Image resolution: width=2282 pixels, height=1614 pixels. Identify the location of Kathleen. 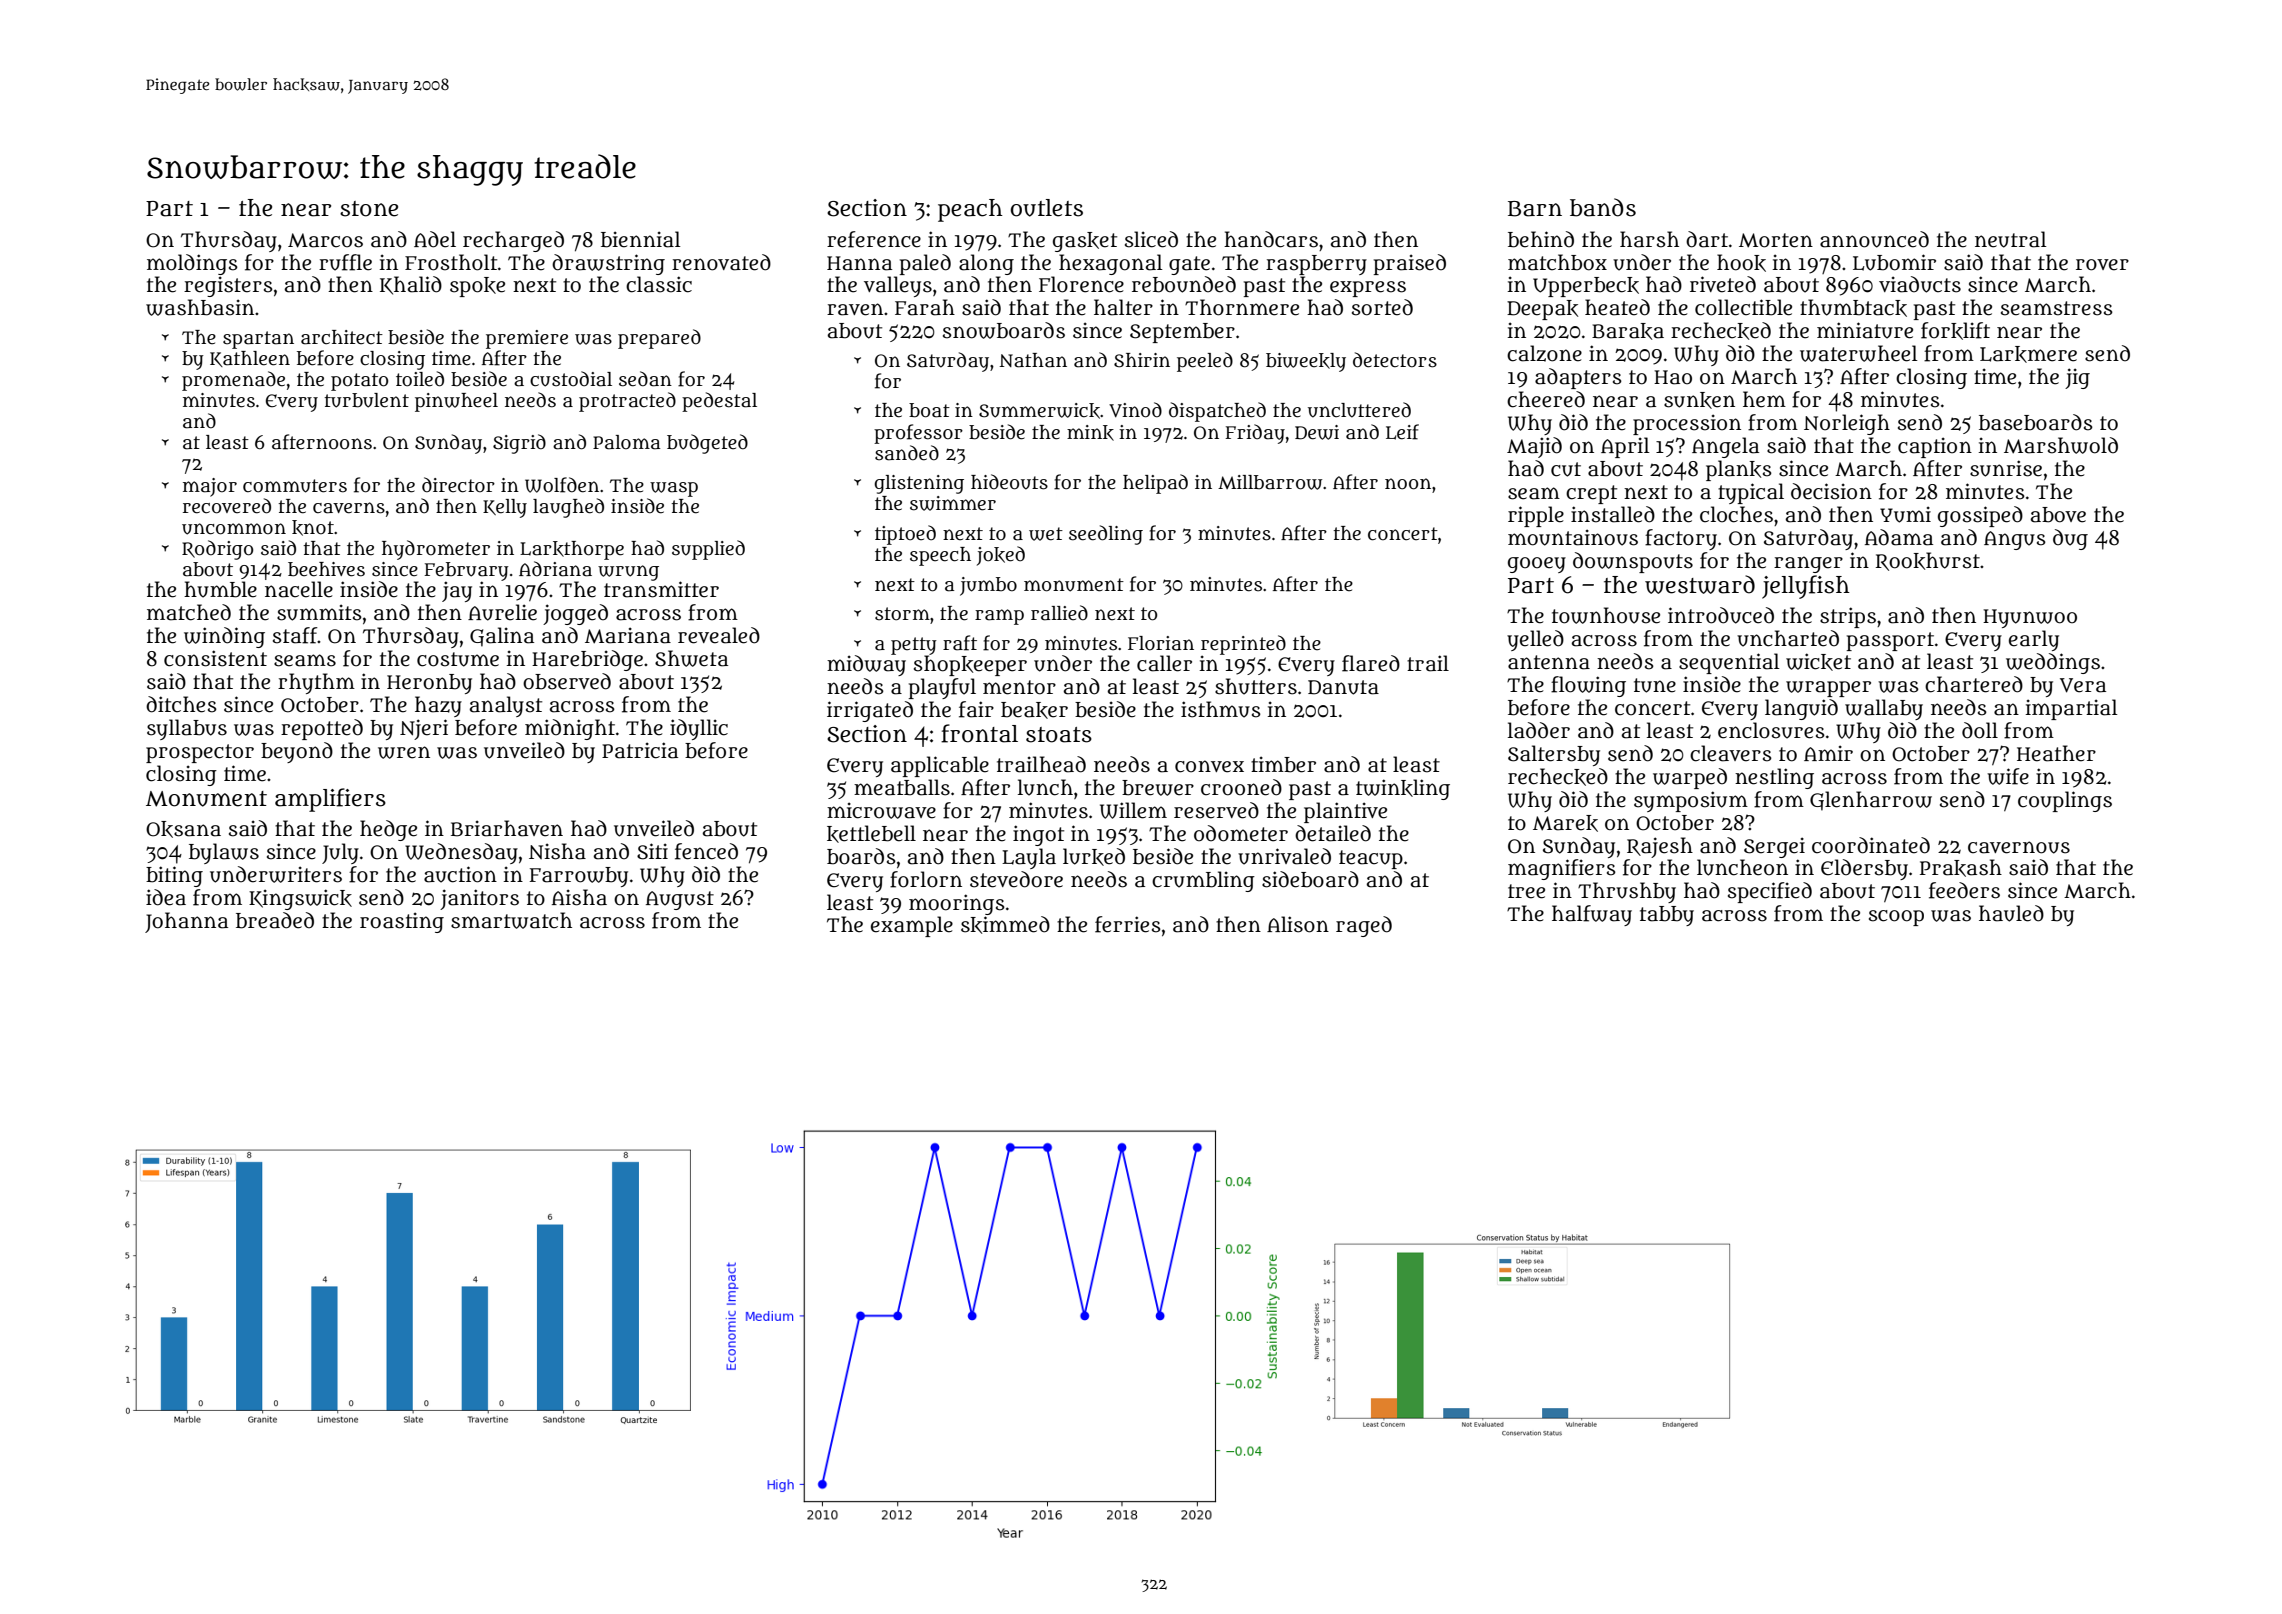
(250, 359).
